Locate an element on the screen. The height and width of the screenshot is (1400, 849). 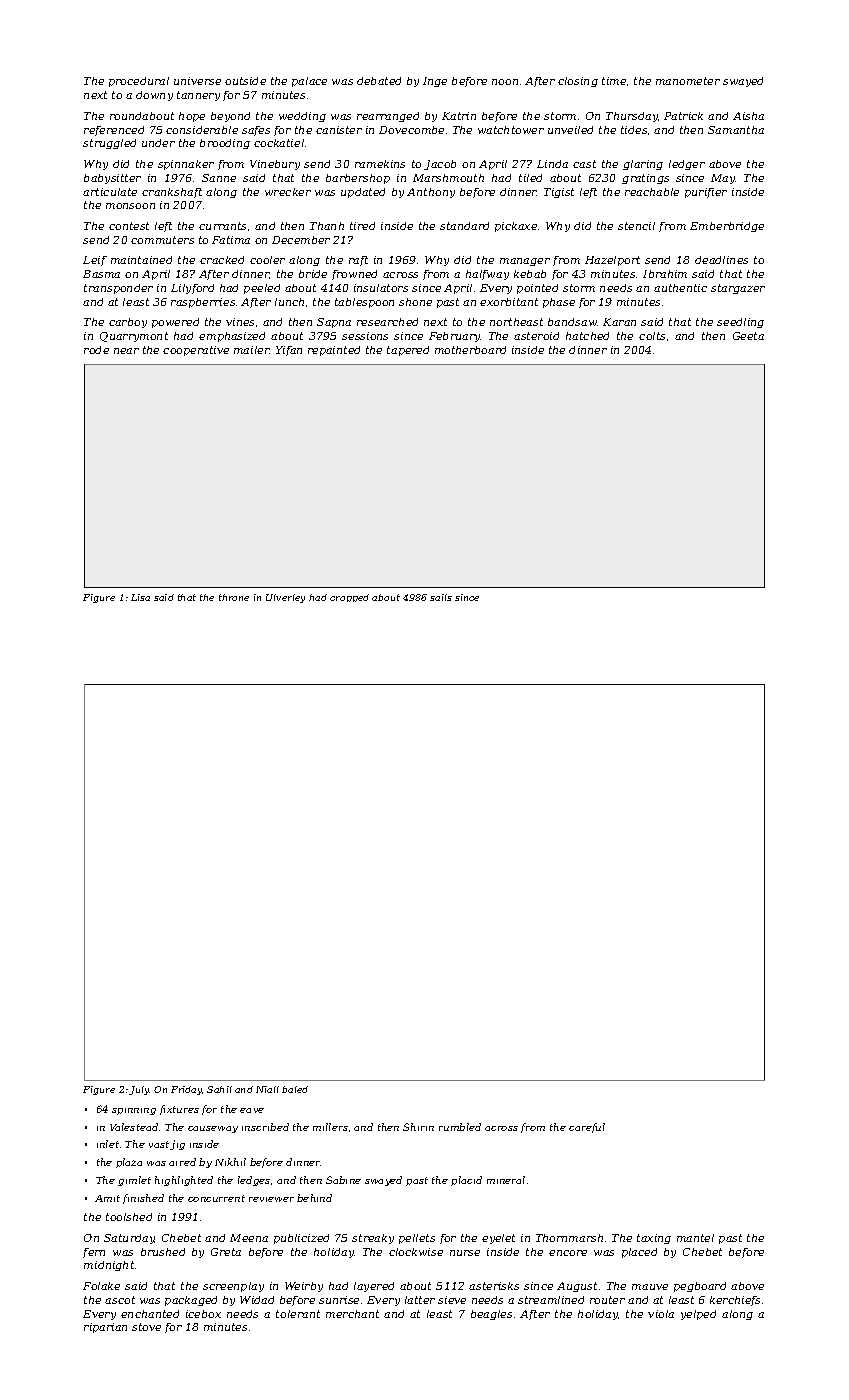
icebox is located at coordinates (203, 1314).
